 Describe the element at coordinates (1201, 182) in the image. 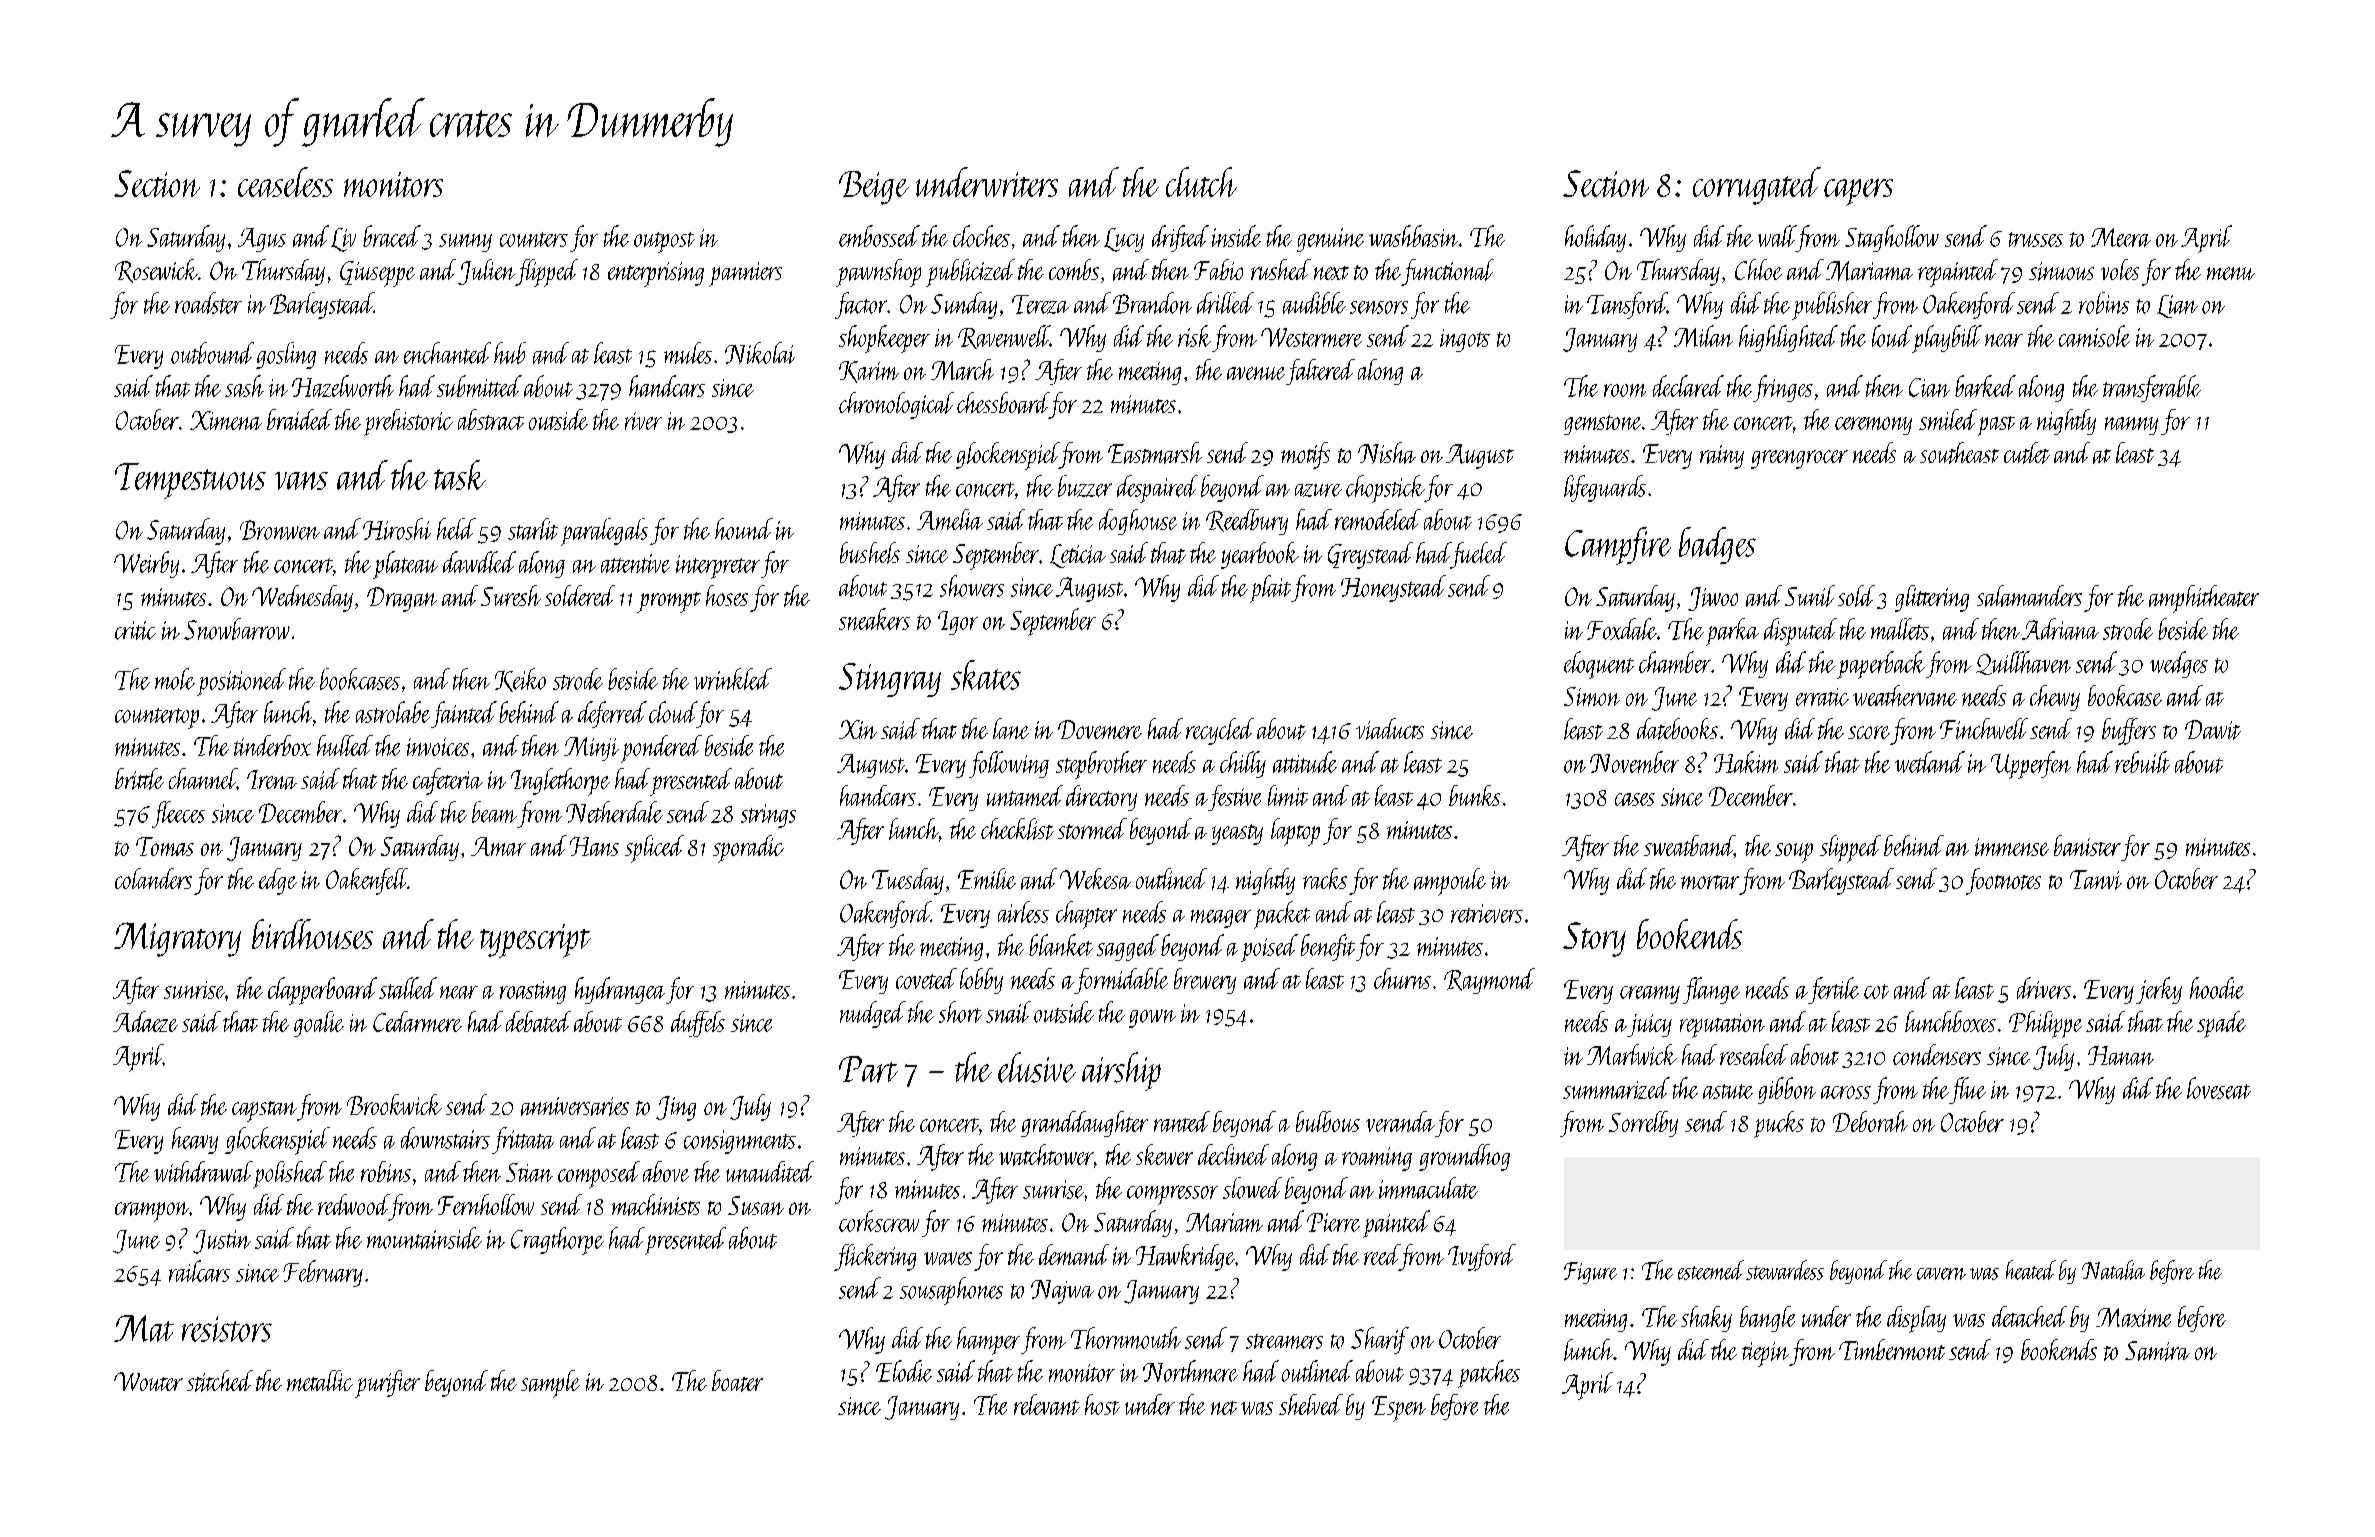

I see `clutch` at that location.
